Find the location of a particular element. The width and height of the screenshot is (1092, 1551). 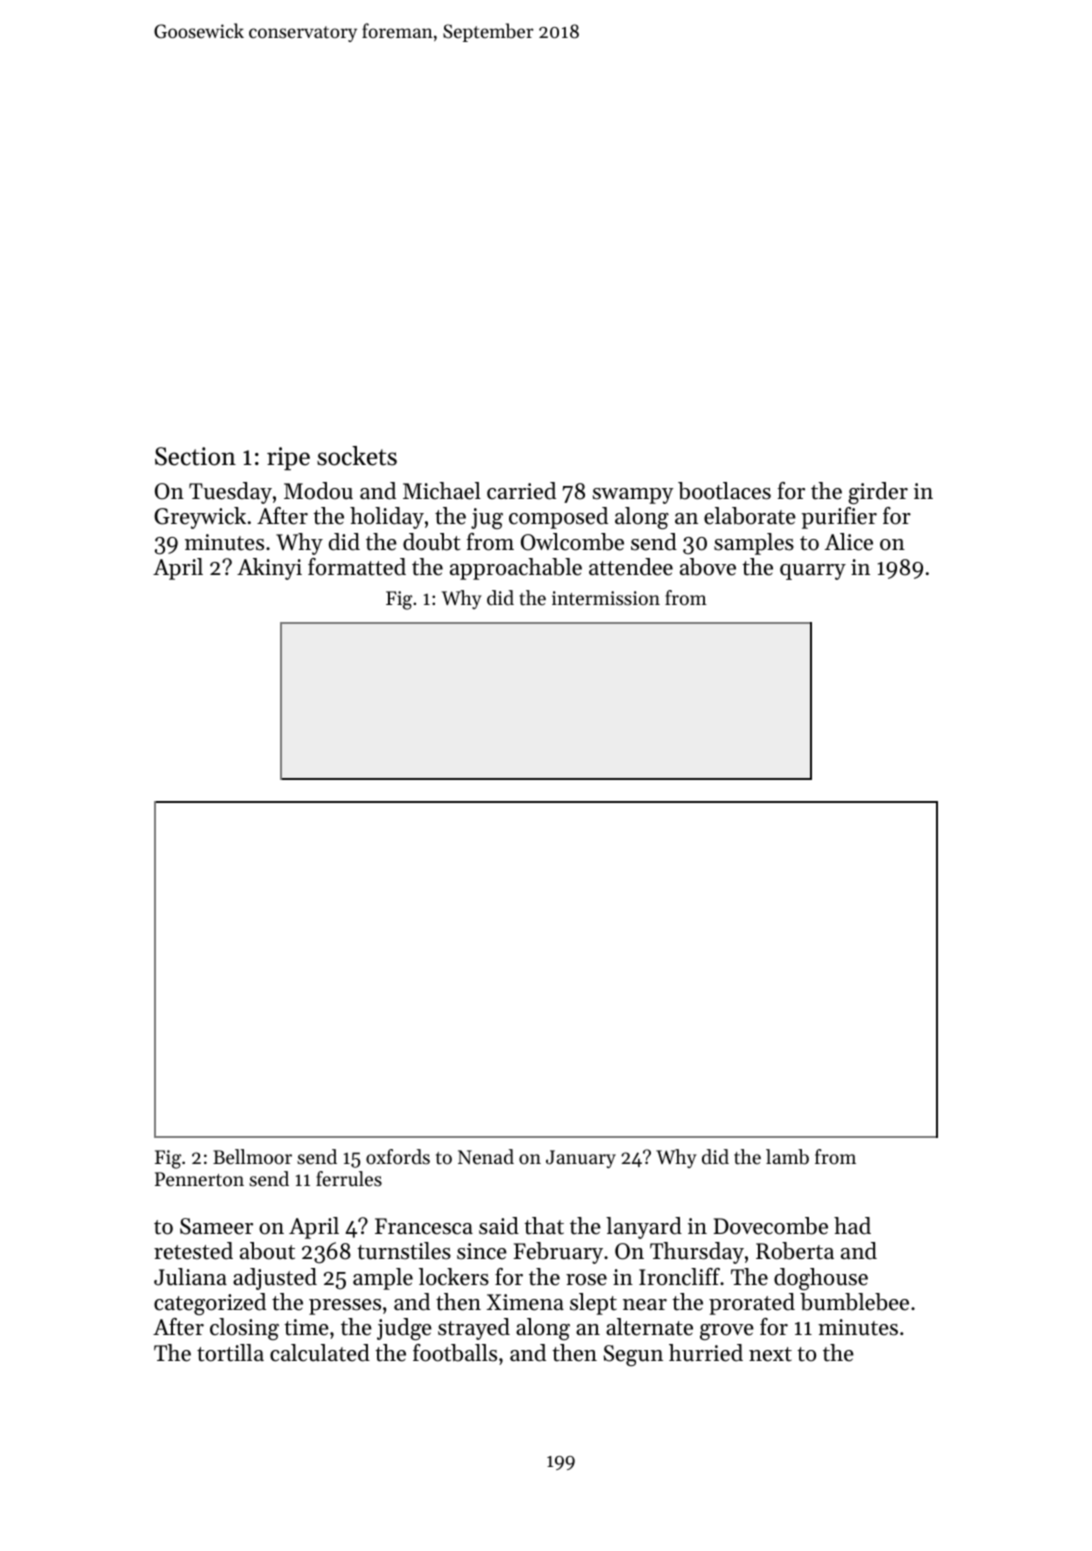

categorized is located at coordinates (210, 1304).
